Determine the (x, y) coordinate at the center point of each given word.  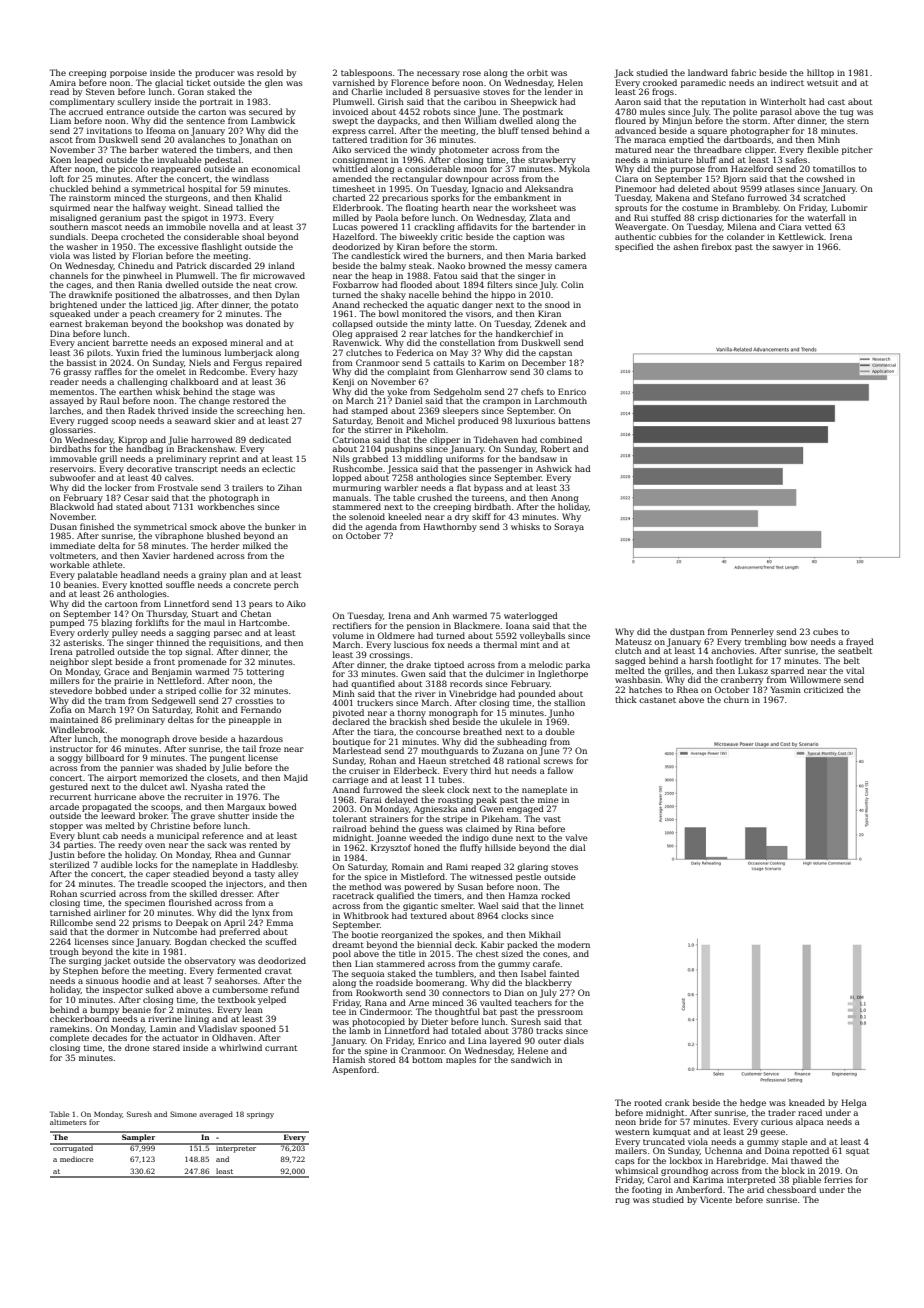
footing (647, 1190)
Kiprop (132, 440)
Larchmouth (561, 400)
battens (574, 420)
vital (855, 670)
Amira (63, 83)
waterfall (826, 217)
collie (210, 690)
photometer (464, 150)
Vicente (716, 1199)
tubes (450, 779)
